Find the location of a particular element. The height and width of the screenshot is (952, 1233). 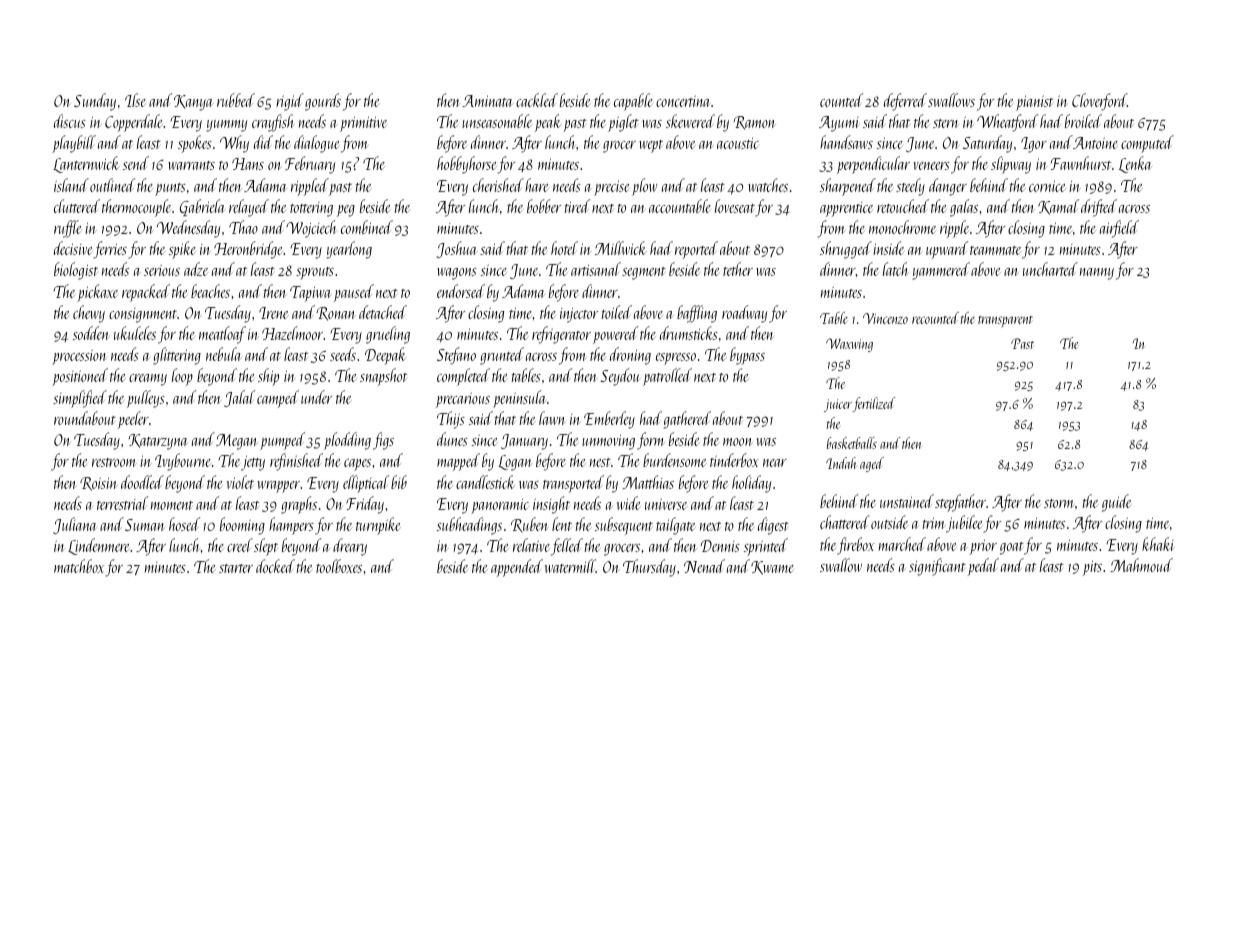

stepfather is located at coordinates (960, 503).
